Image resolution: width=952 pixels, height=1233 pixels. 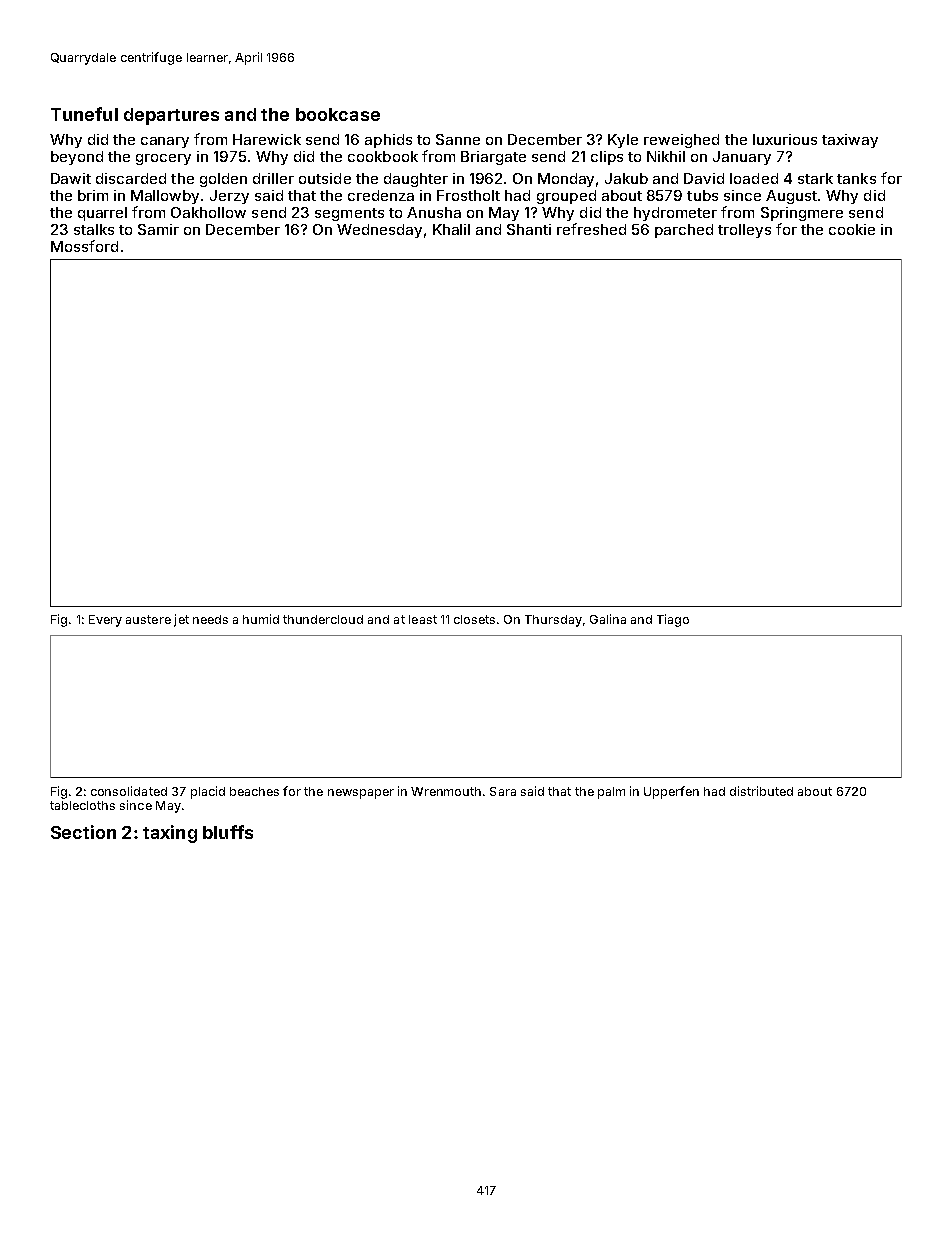 What do you see at coordinates (673, 620) in the document?
I see `Tiago` at bounding box center [673, 620].
